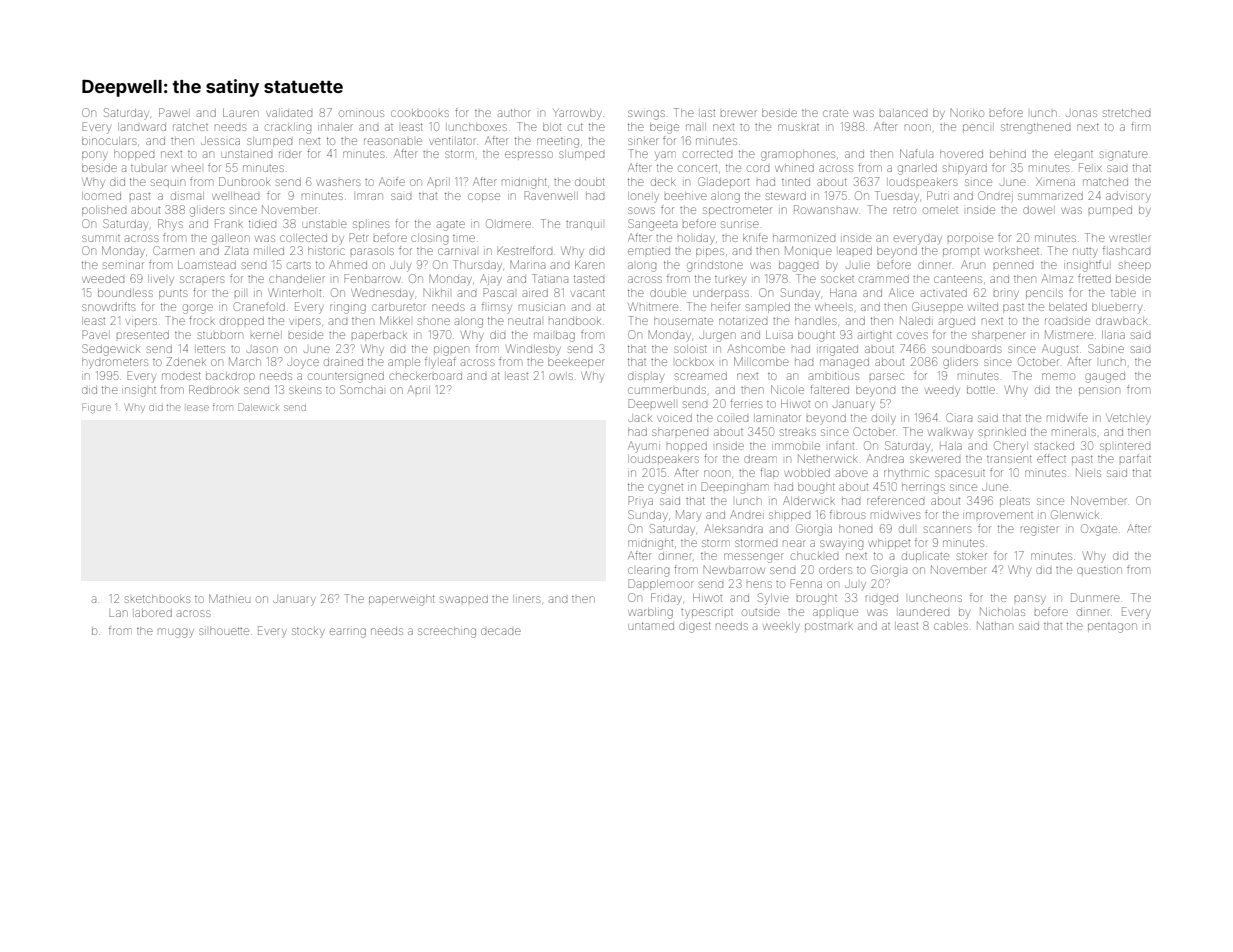 The width and height of the image is (1233, 952). Describe the element at coordinates (1090, 167) in the image. I see `Felix` at that location.
